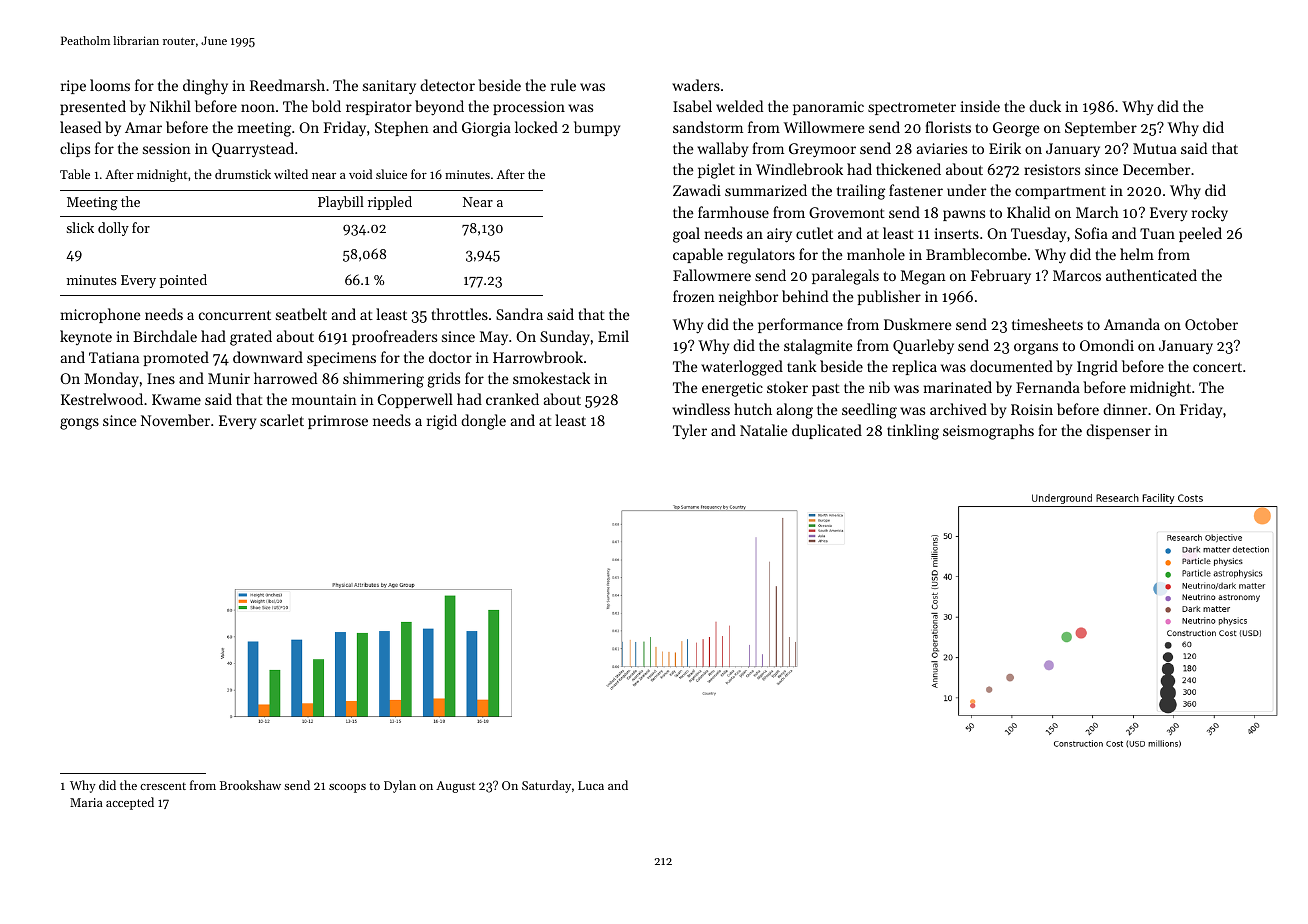  Describe the element at coordinates (686, 235) in the screenshot. I see `goal` at that location.
